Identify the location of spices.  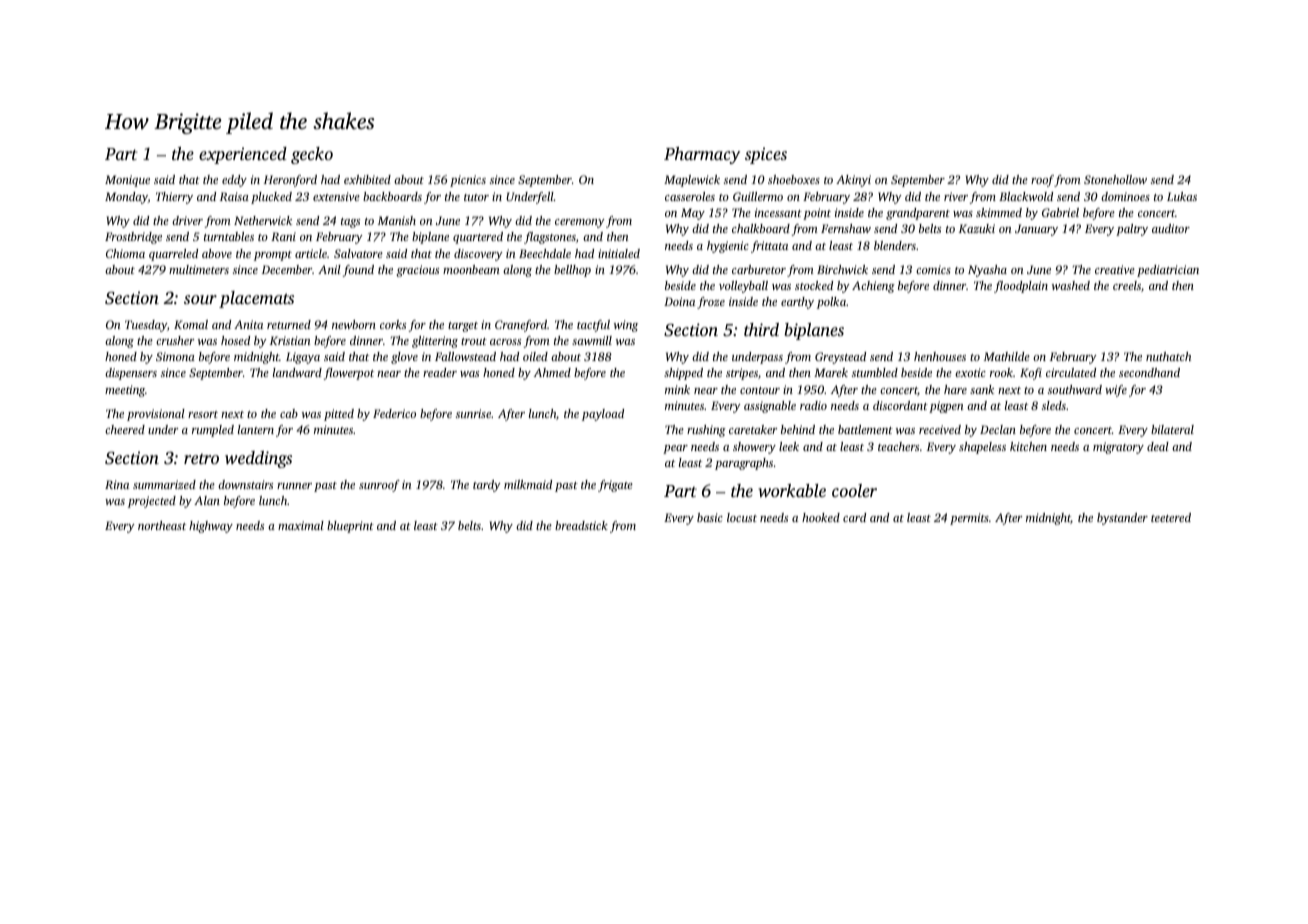
(766, 155).
